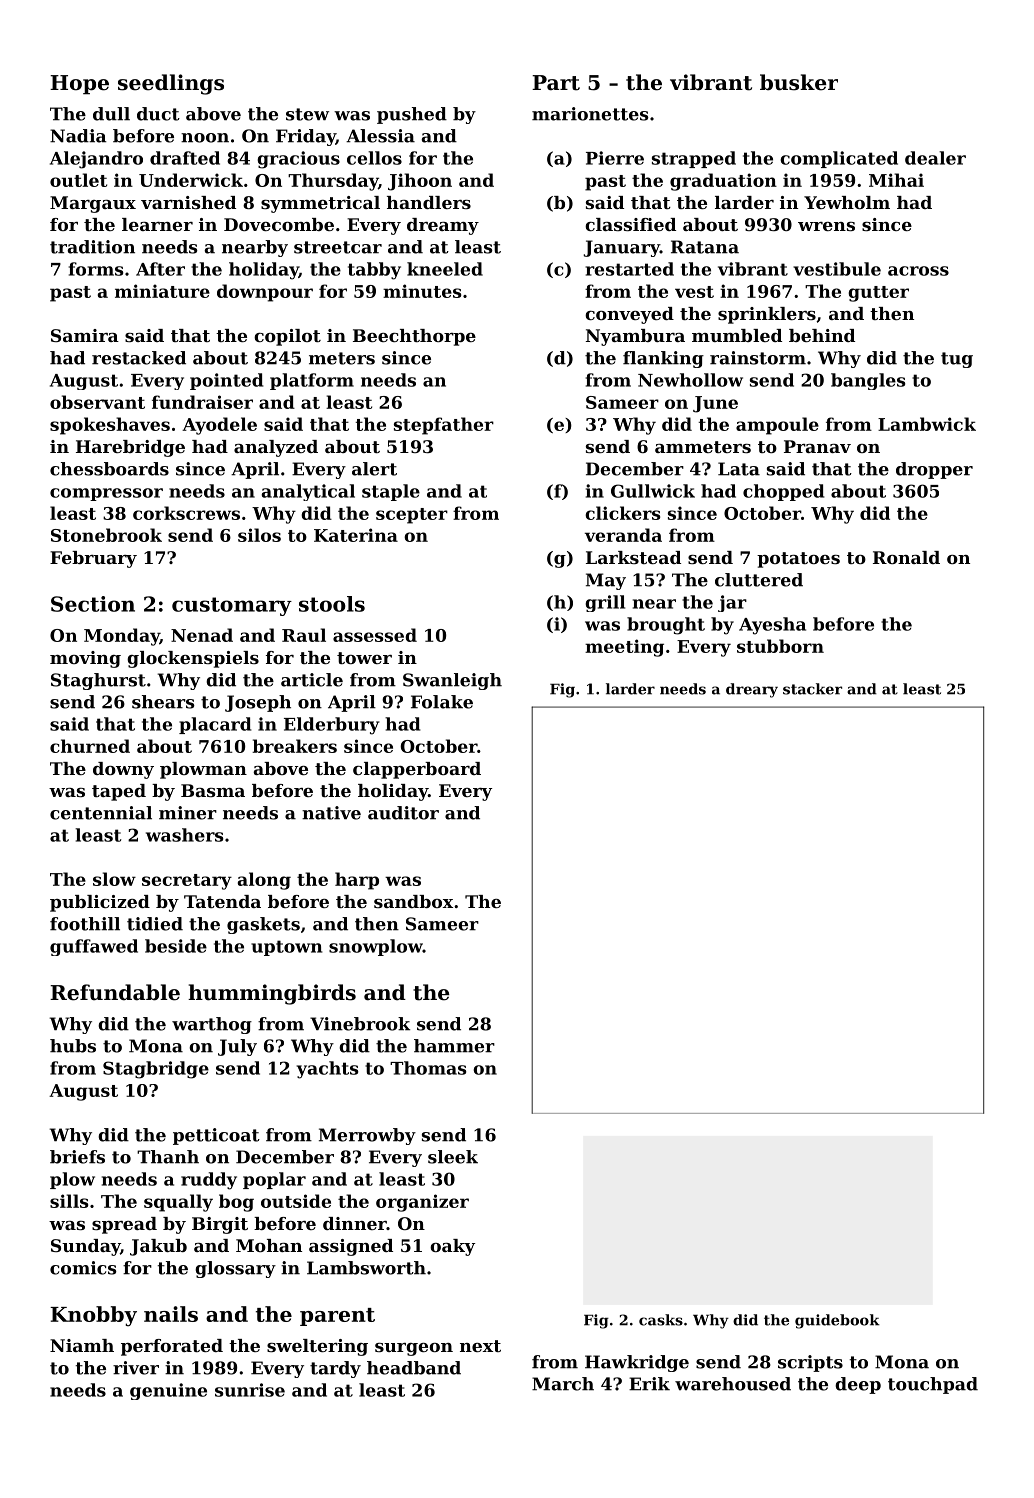 Image resolution: width=1034 pixels, height=1498 pixels. Describe the element at coordinates (918, 271) in the screenshot. I see `across` at that location.
